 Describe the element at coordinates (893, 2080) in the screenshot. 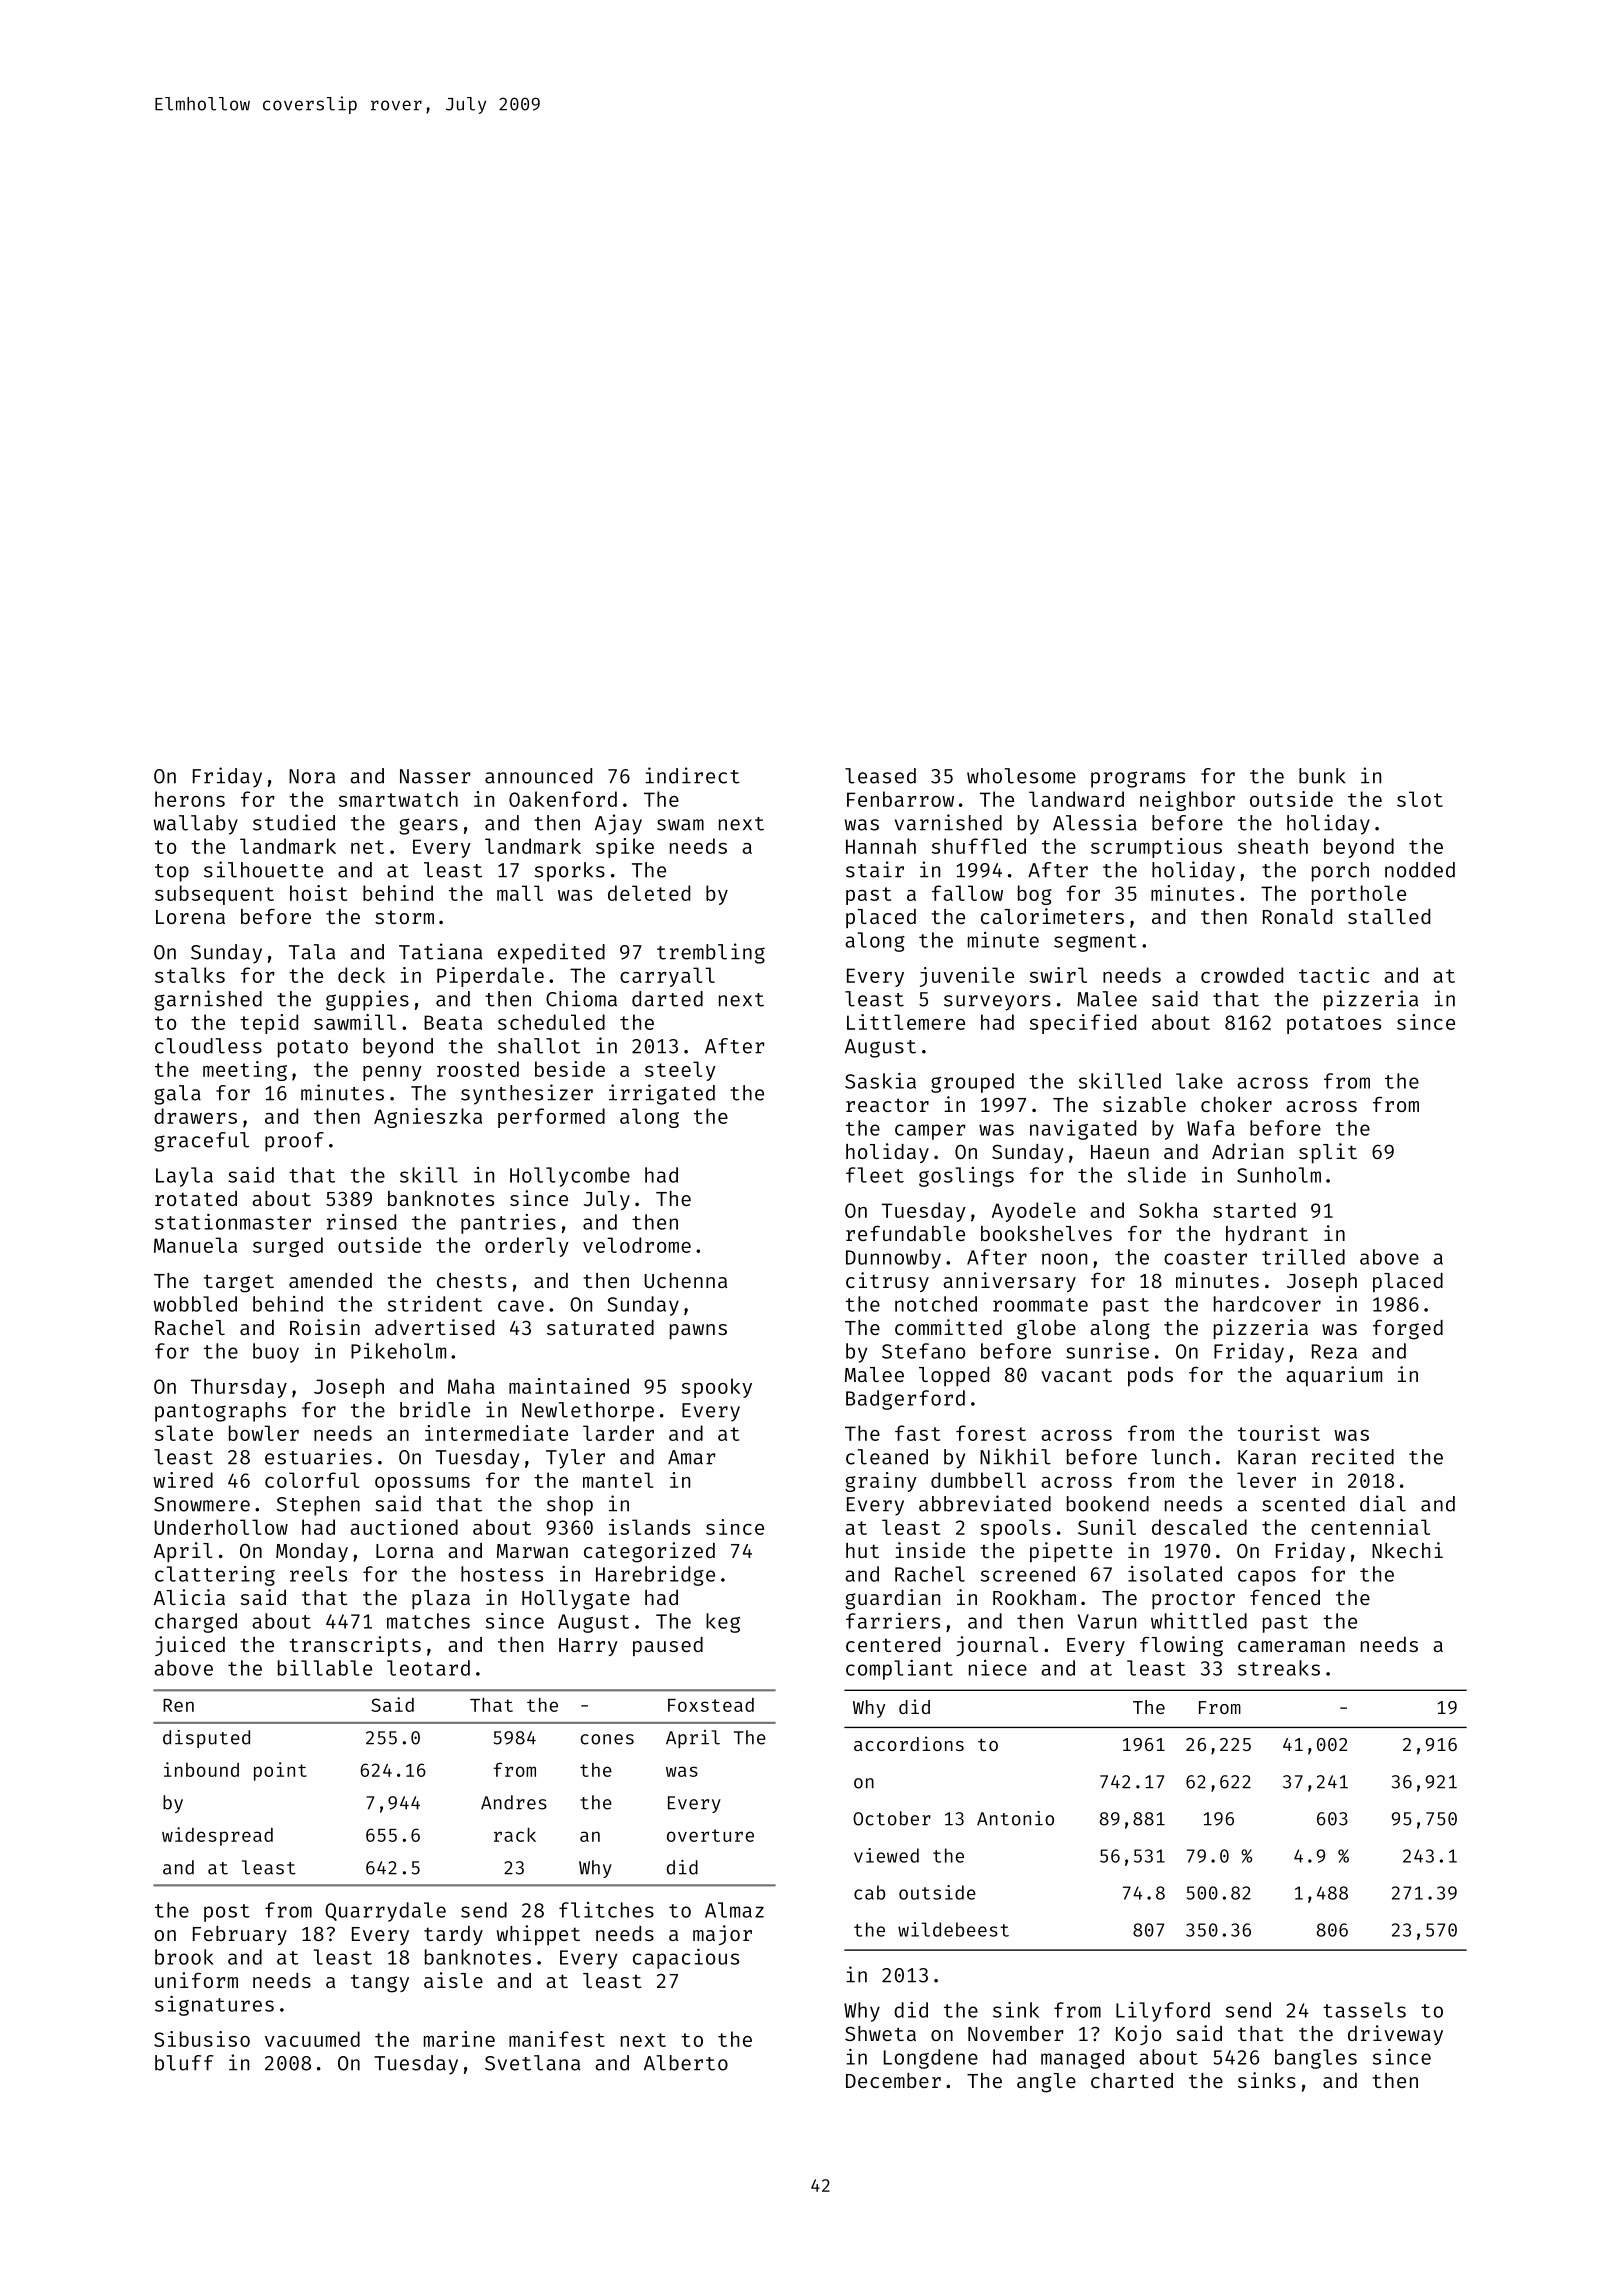

I see `December` at that location.
